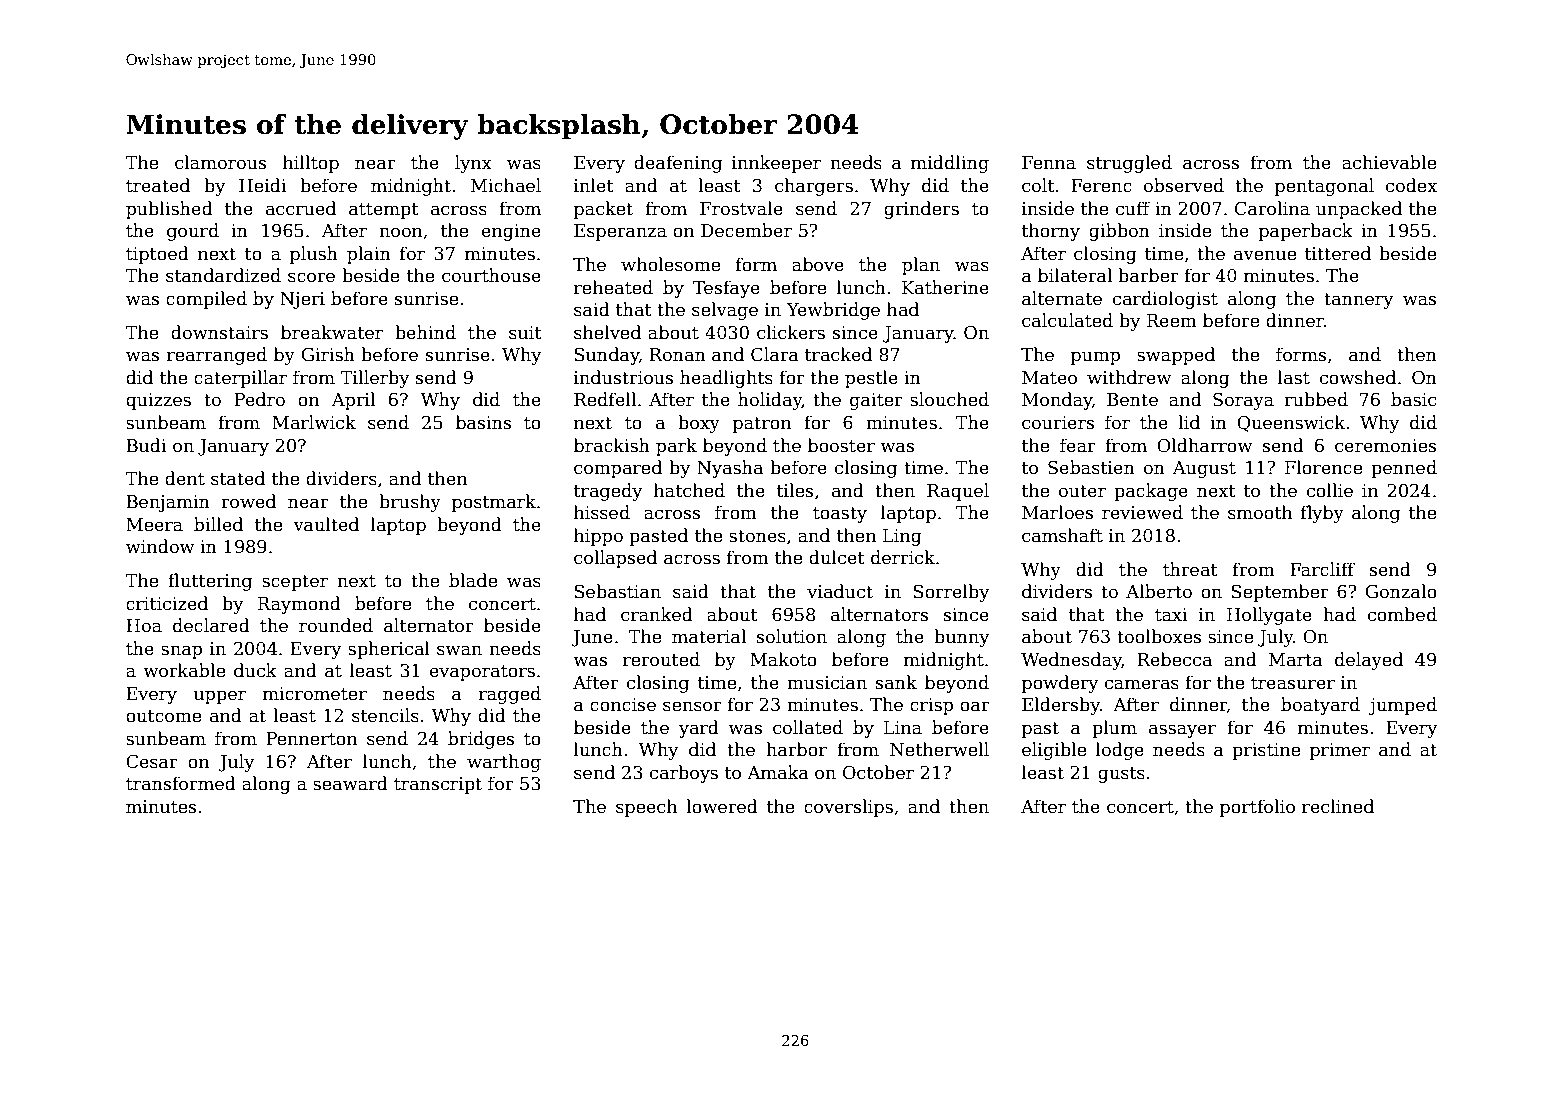 The width and height of the image is (1563, 1105). Describe the element at coordinates (1101, 186) in the image. I see `Ferenc` at that location.
